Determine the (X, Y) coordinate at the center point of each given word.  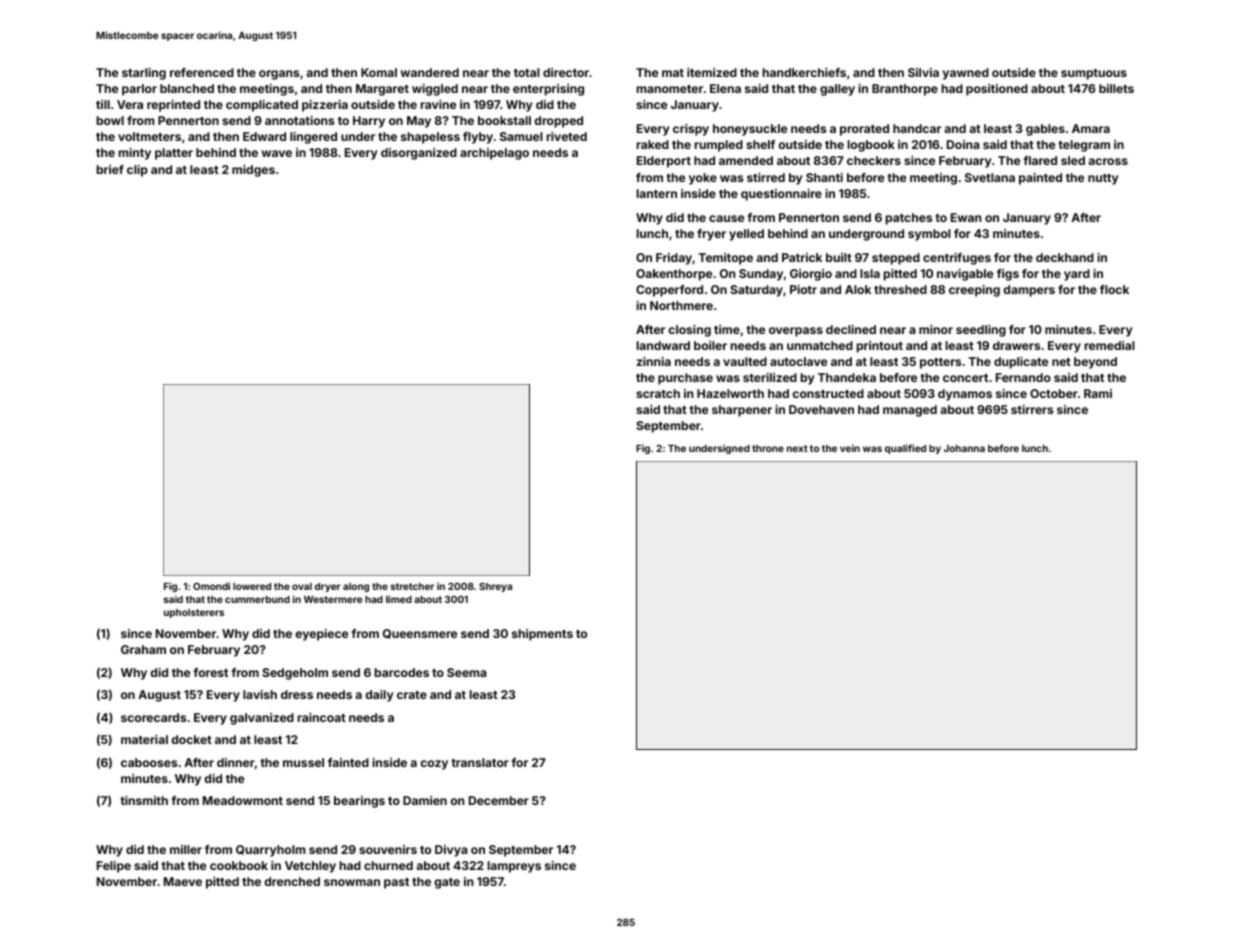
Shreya (495, 587)
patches (908, 219)
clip (137, 171)
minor (936, 329)
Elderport (664, 162)
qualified (905, 449)
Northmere (681, 305)
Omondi (211, 586)
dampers (1029, 291)
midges (253, 171)
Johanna (964, 448)
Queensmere (420, 634)
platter (174, 154)
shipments (542, 635)
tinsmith (144, 800)
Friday (674, 259)
